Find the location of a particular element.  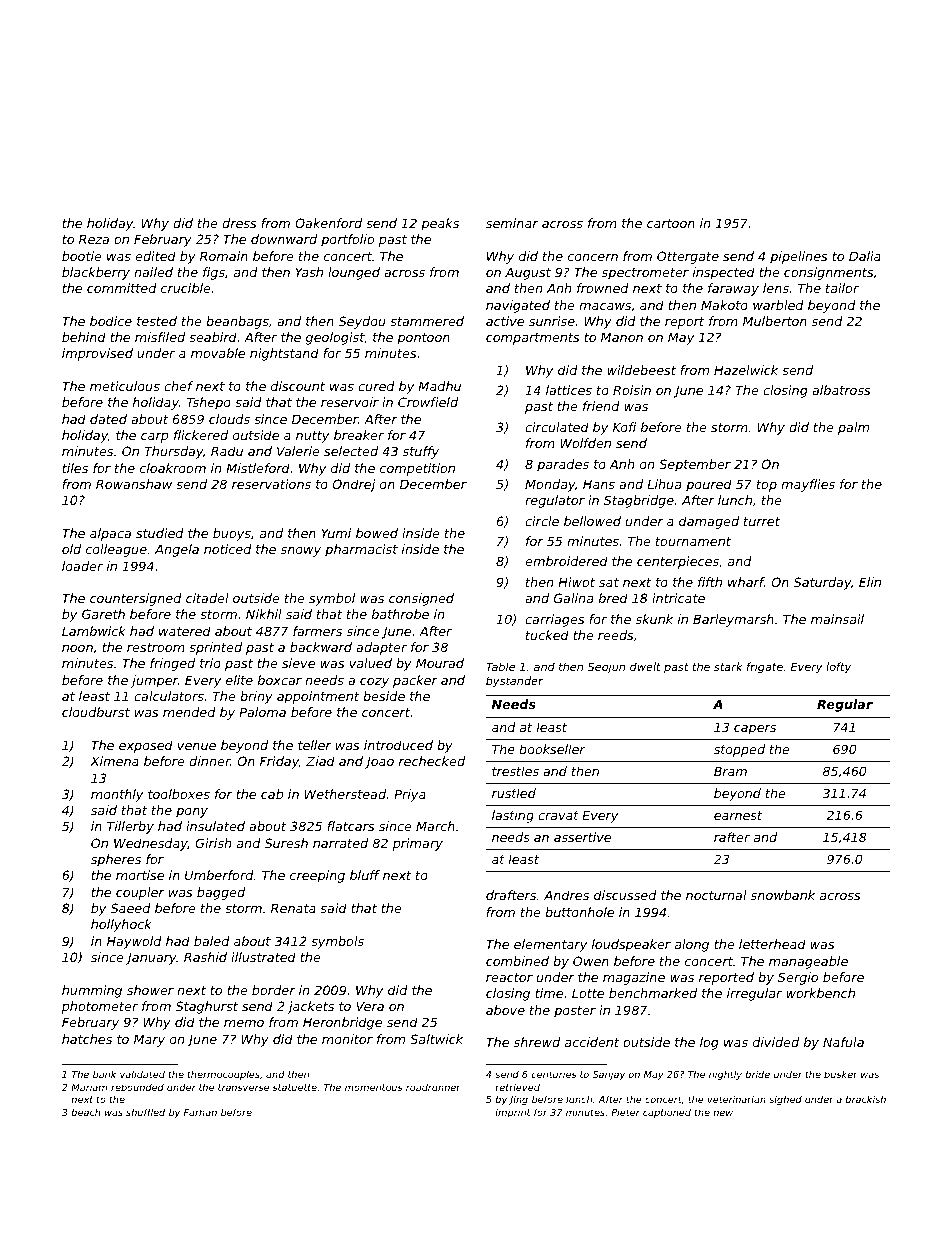

time is located at coordinates (549, 993).
